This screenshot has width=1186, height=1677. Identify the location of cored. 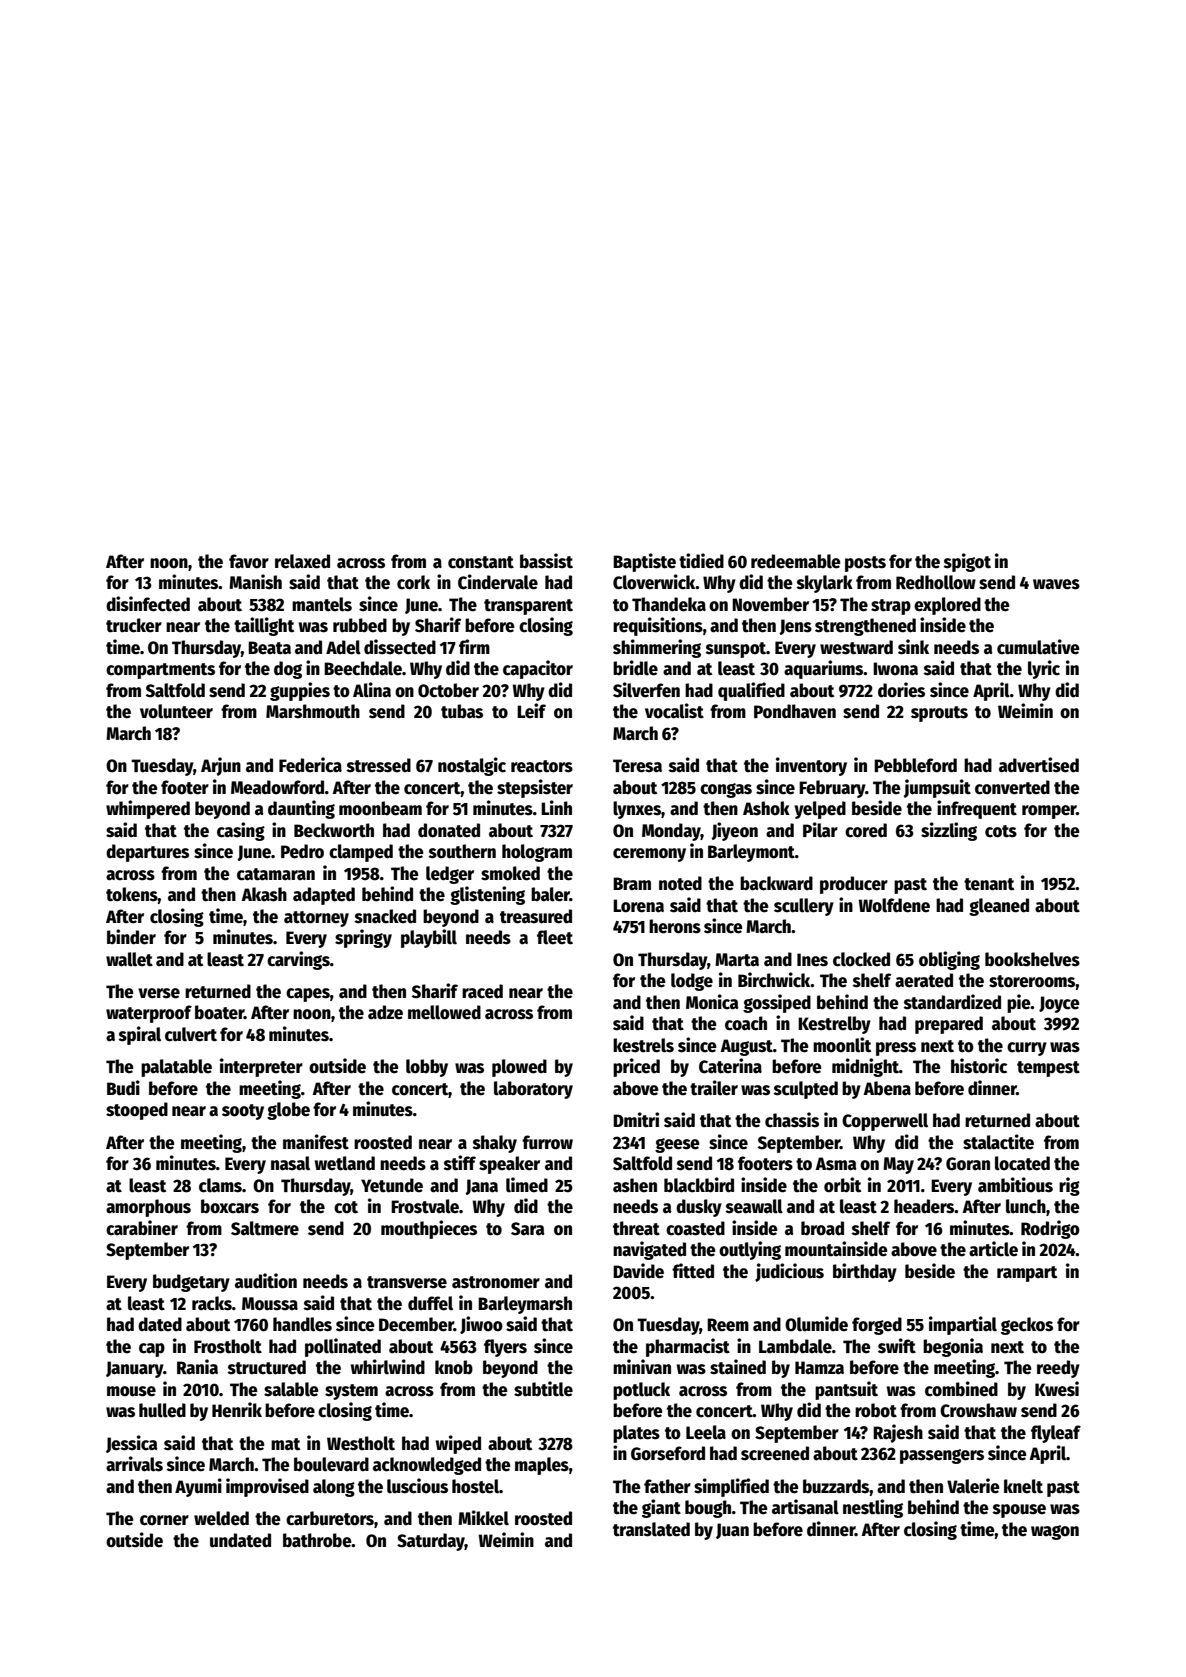
(866, 830).
